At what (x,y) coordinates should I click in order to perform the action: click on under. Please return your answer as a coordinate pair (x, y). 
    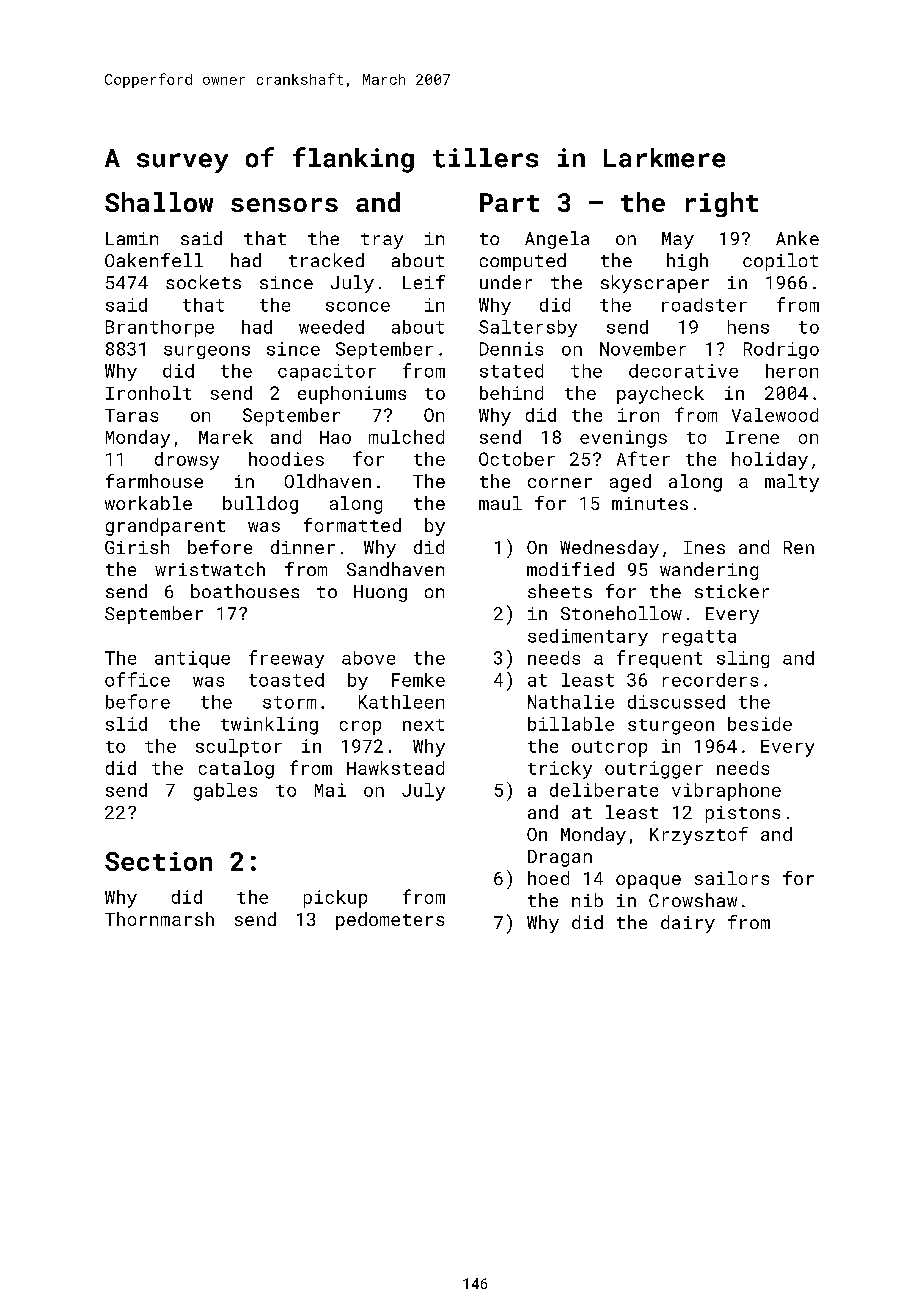
    Looking at the image, I should click on (506, 282).
